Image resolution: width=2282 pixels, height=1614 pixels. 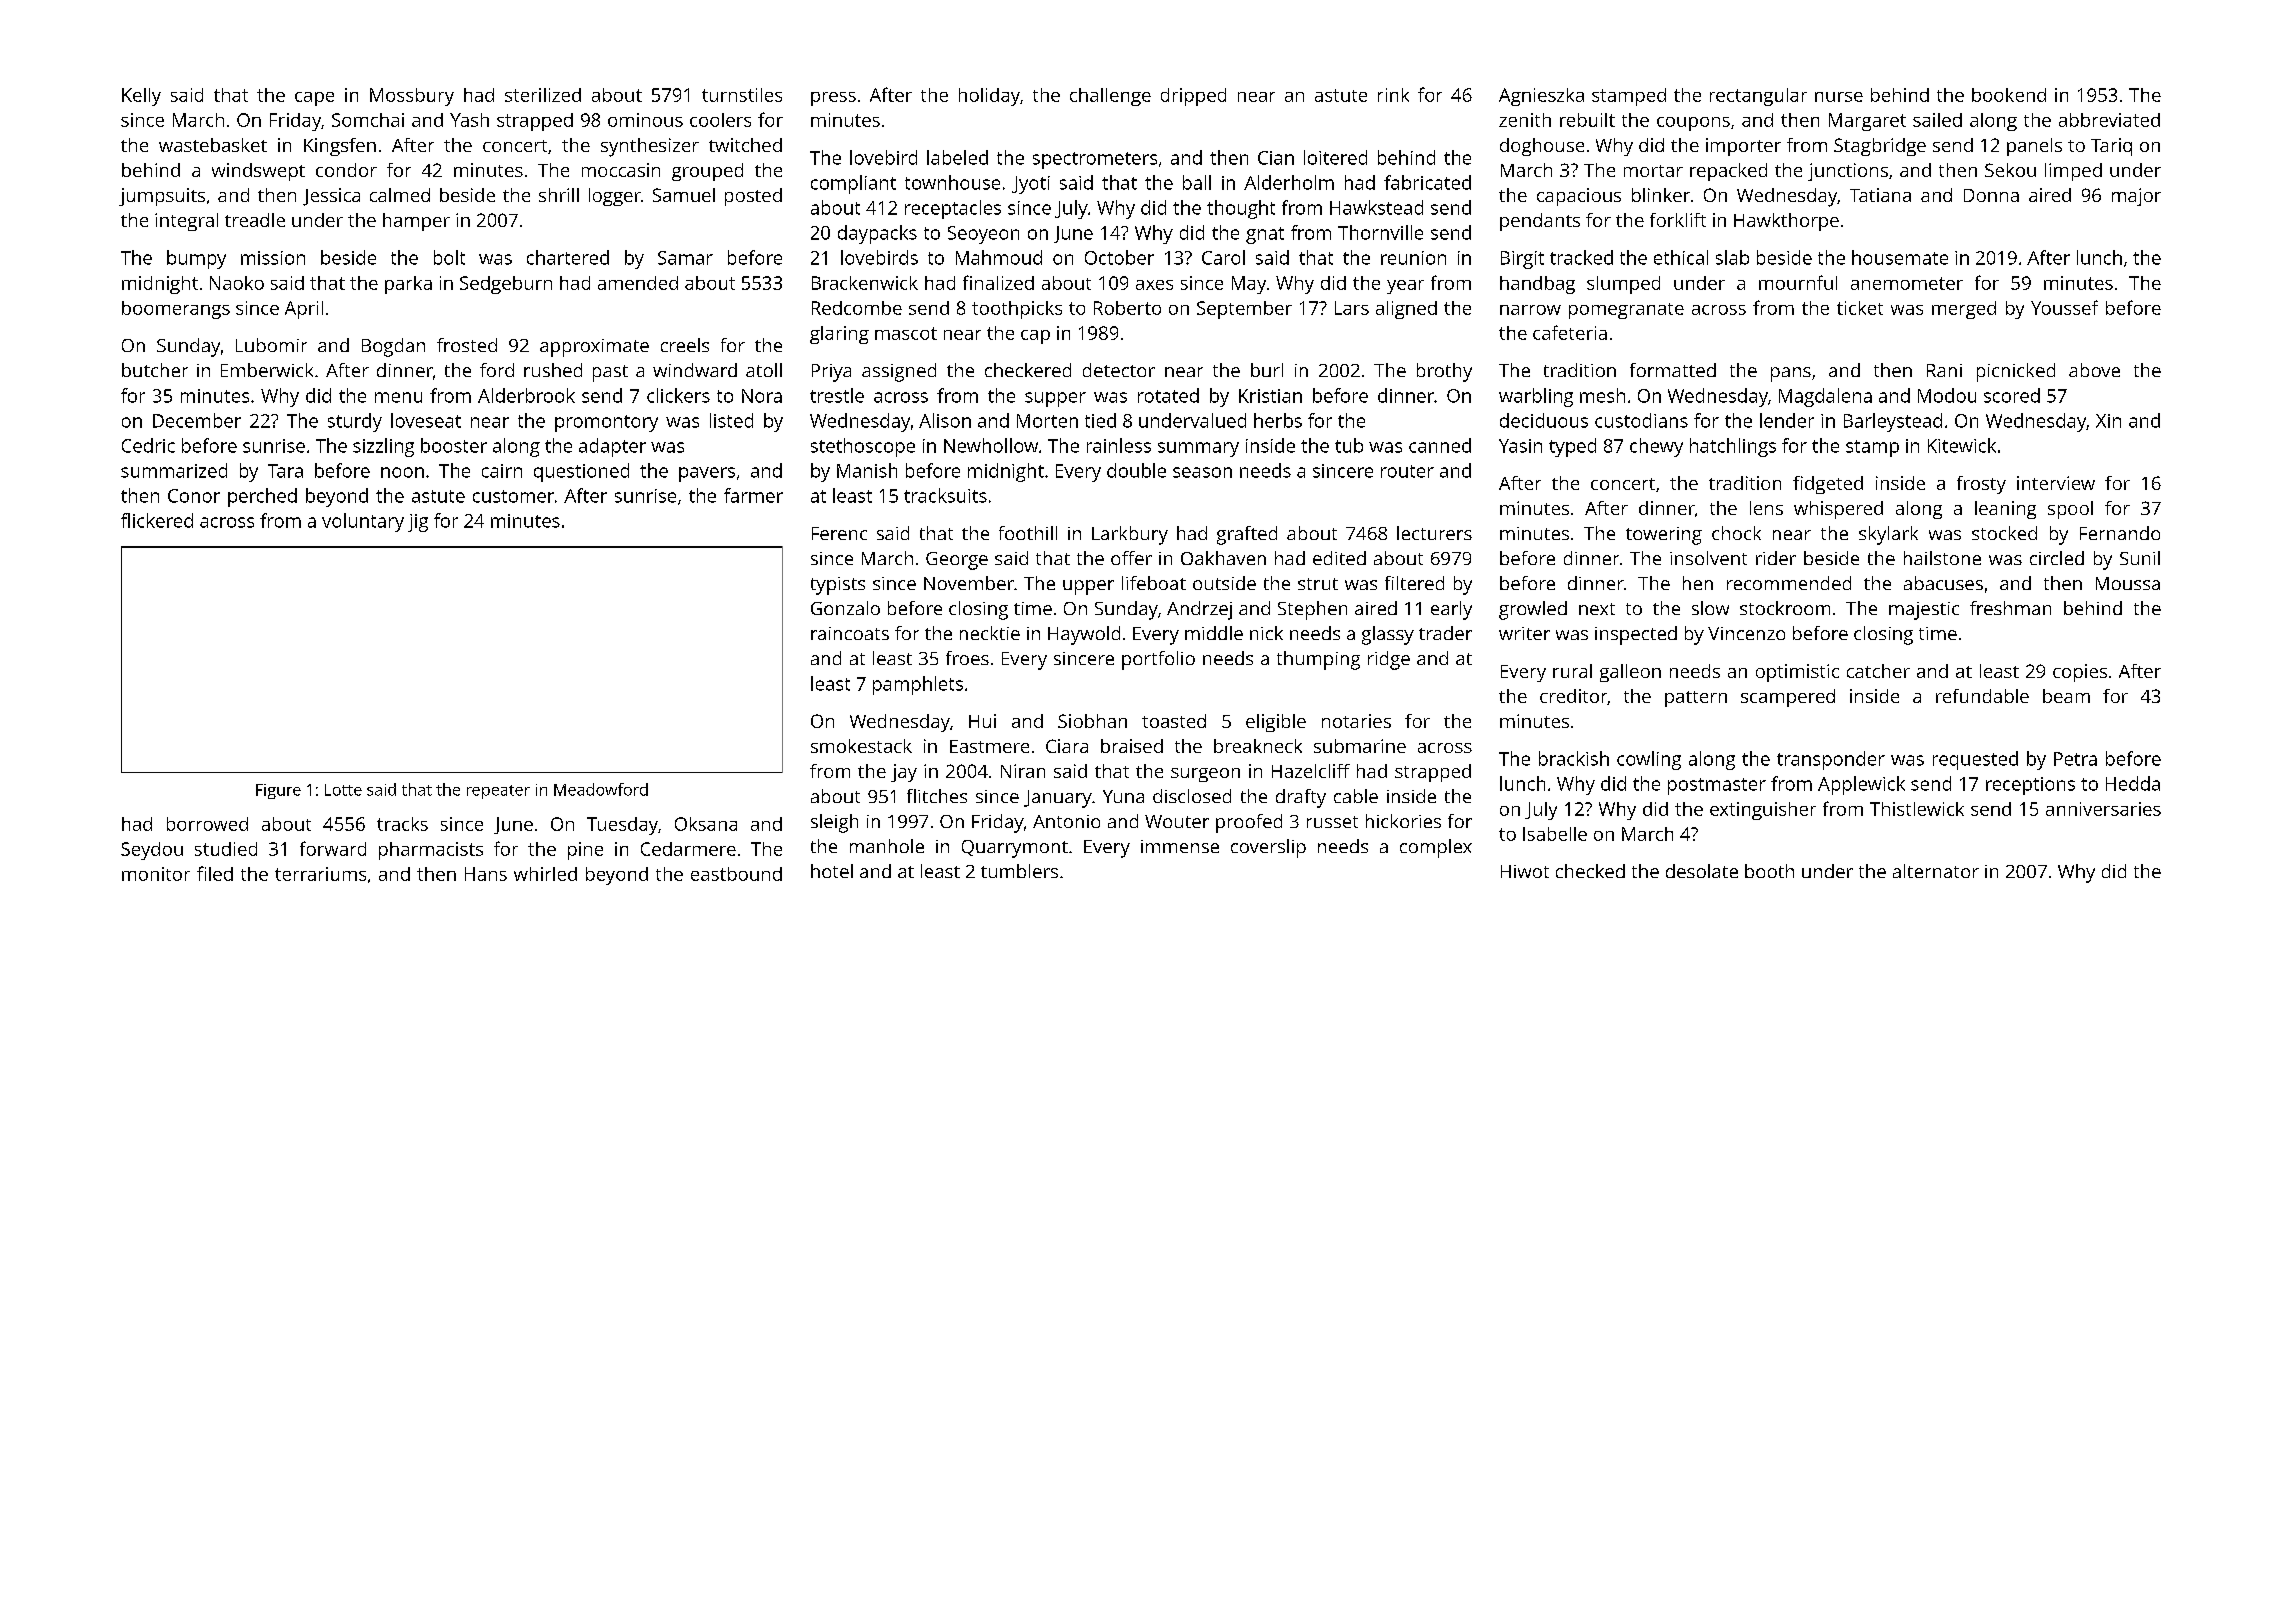 I want to click on tied, so click(x=1100, y=420).
